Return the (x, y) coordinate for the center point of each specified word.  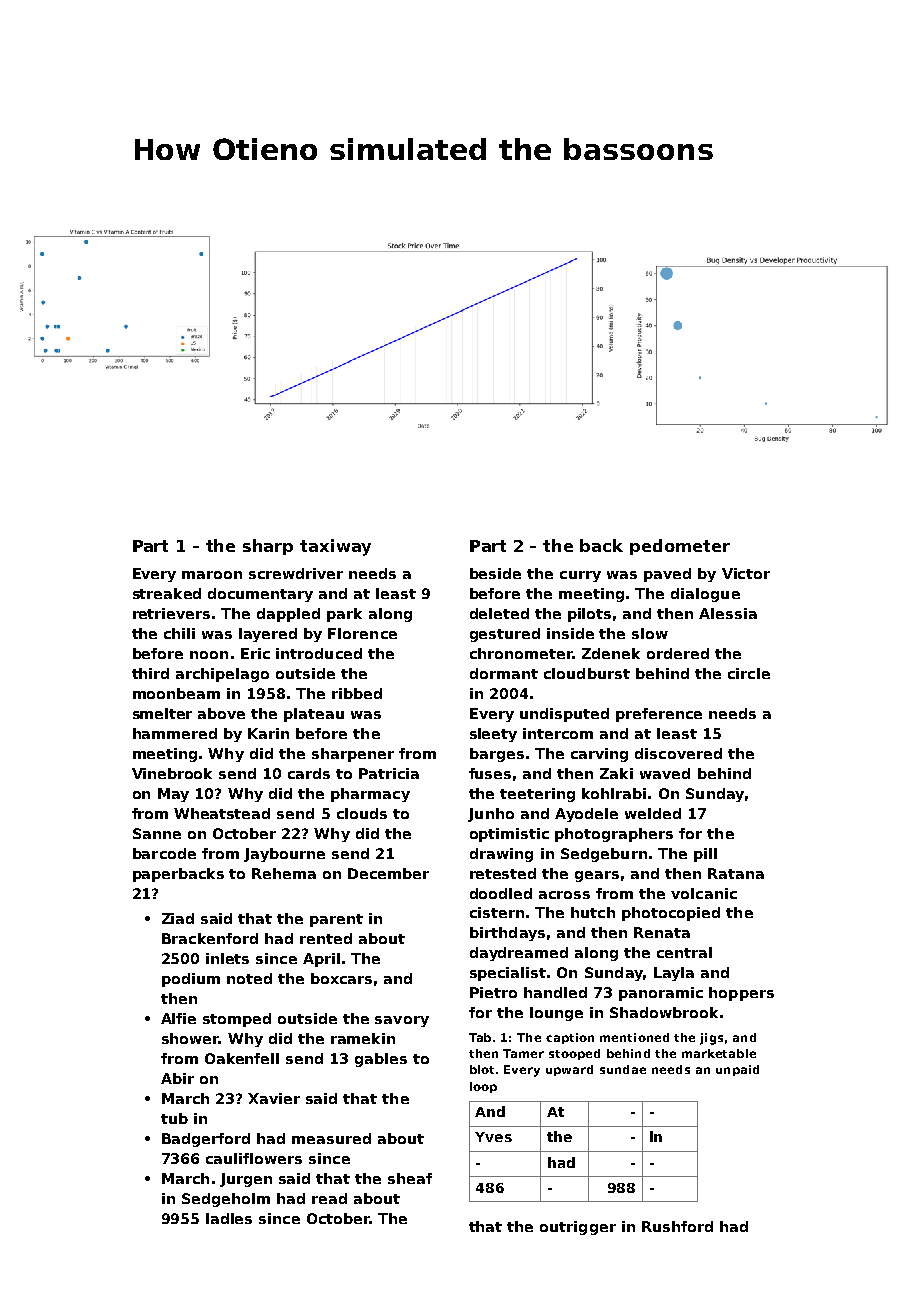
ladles (229, 1218)
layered (268, 635)
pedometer (680, 547)
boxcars (341, 978)
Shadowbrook (664, 1012)
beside (495, 573)
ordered (678, 653)
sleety (493, 735)
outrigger (578, 1228)
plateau (314, 715)
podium (191, 980)
